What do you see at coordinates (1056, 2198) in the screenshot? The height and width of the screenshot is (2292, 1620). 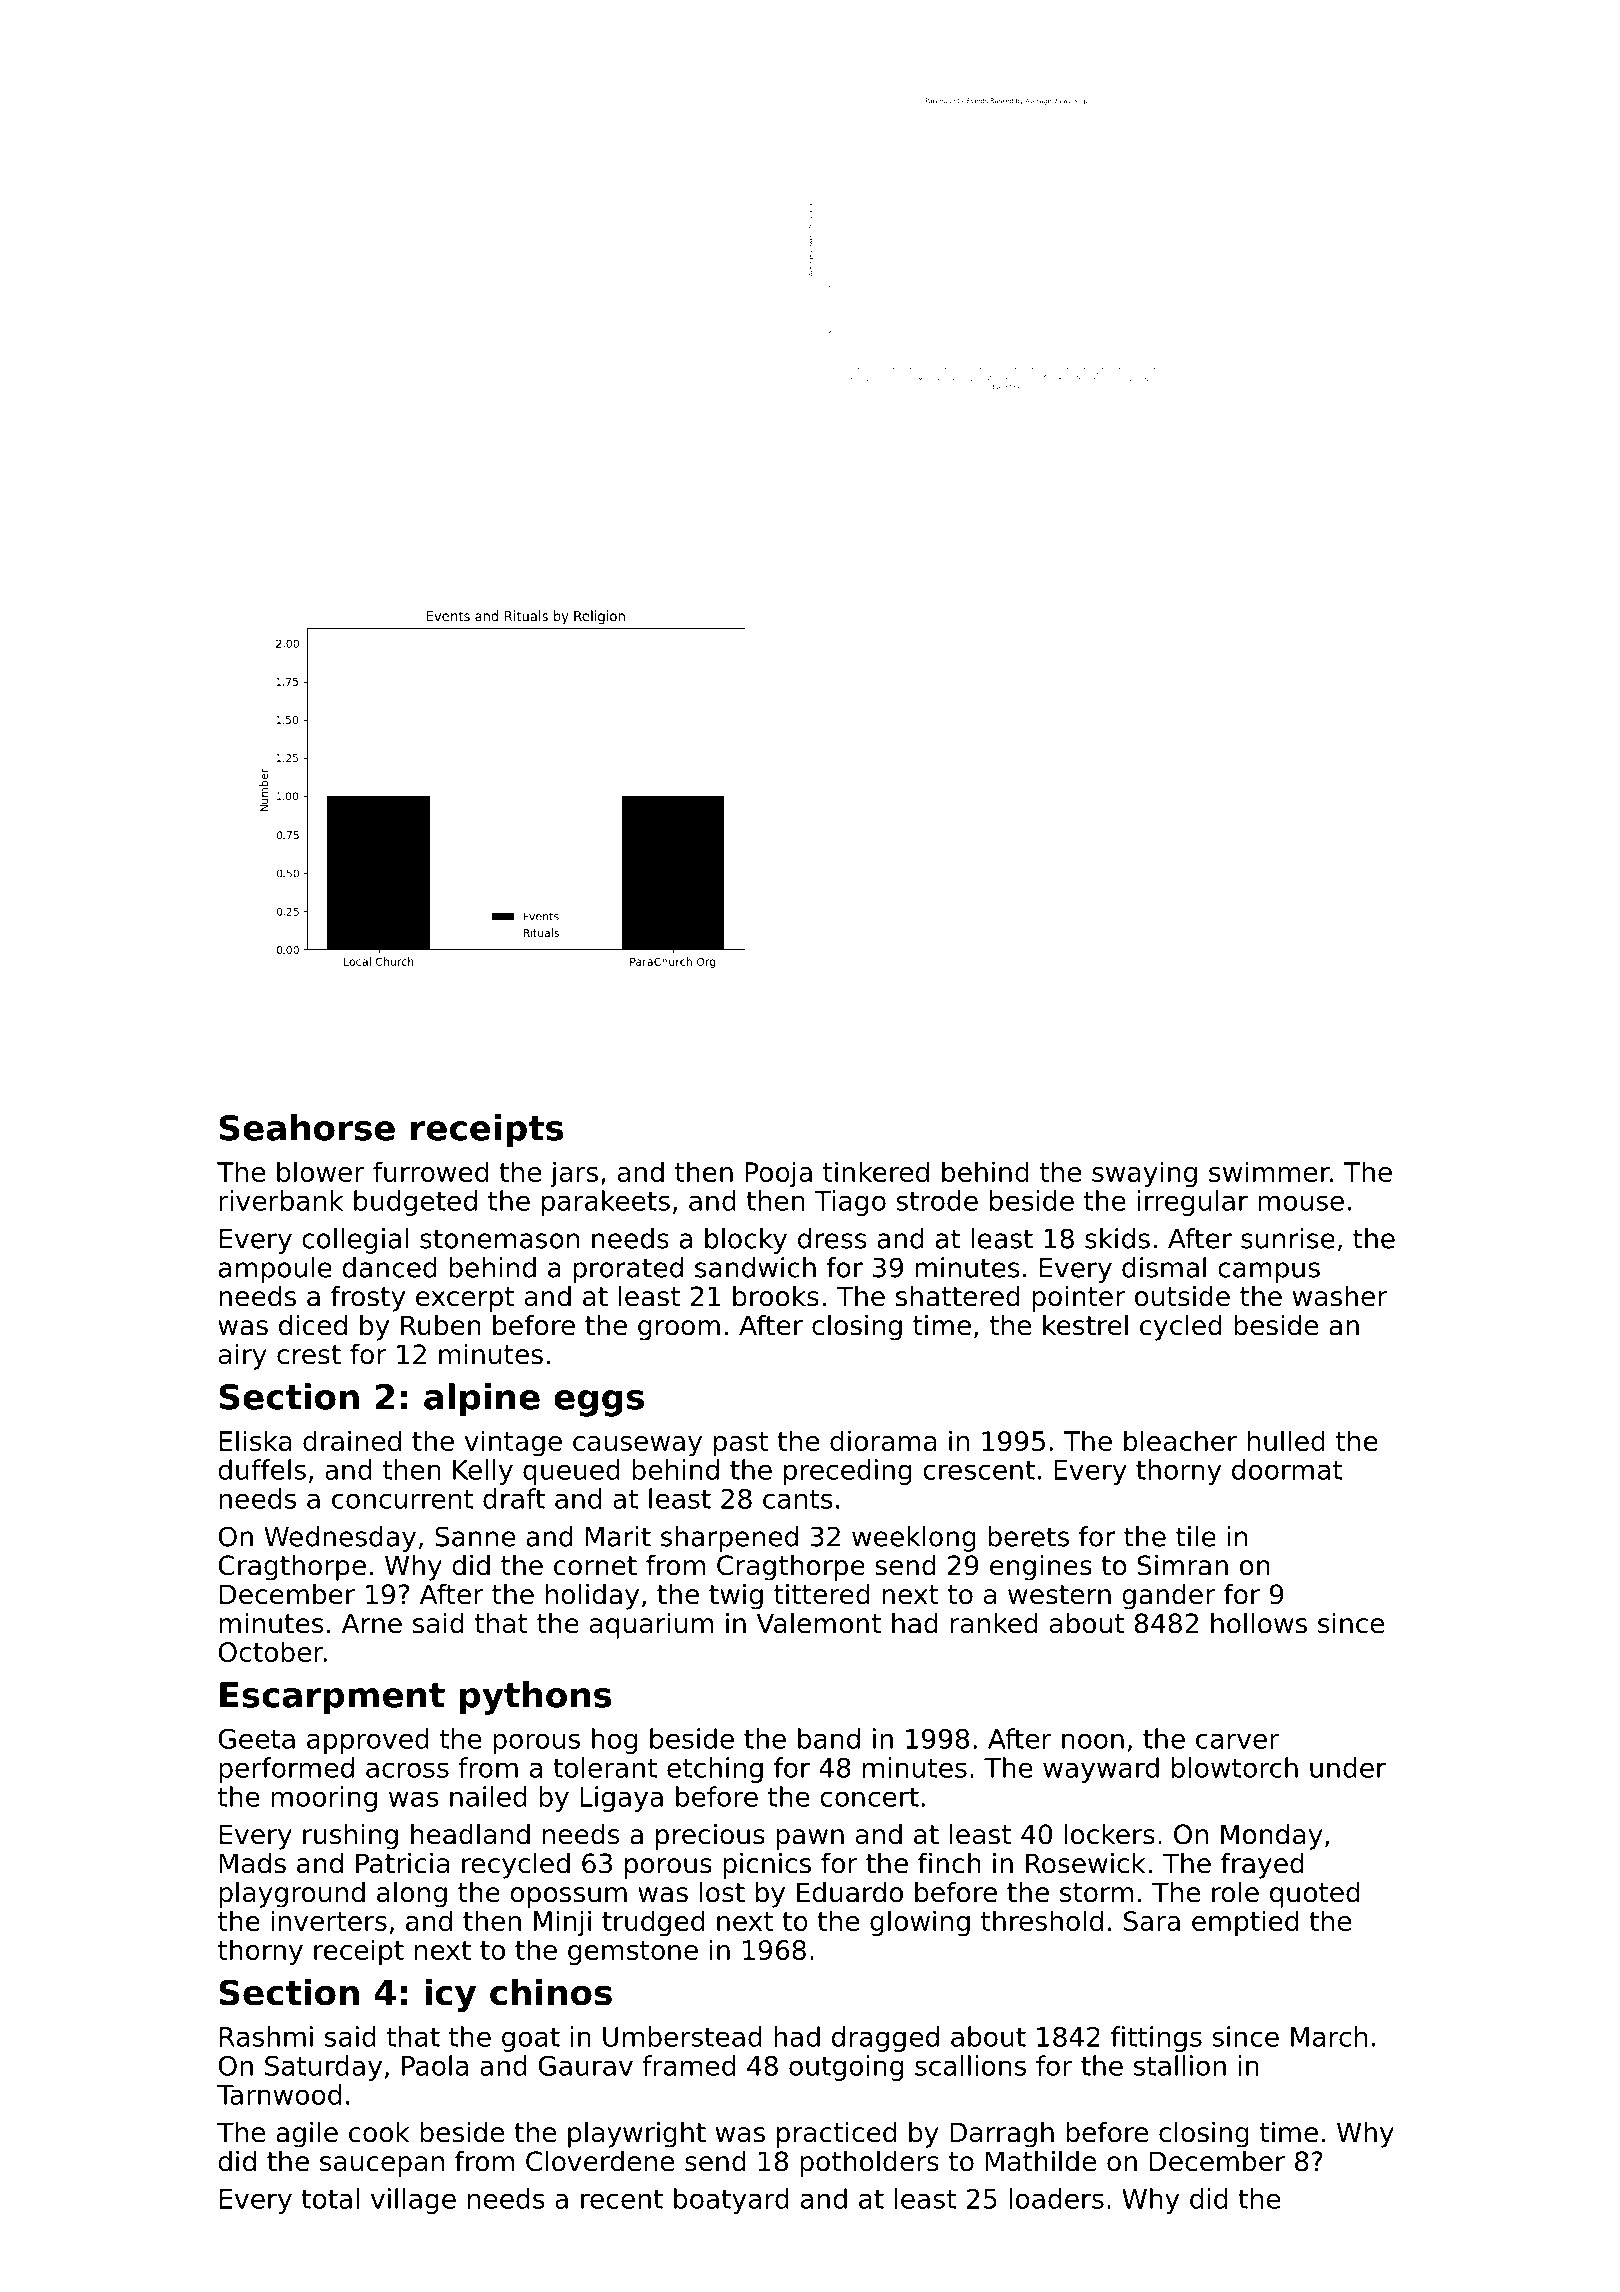 I see `loaders` at bounding box center [1056, 2198].
